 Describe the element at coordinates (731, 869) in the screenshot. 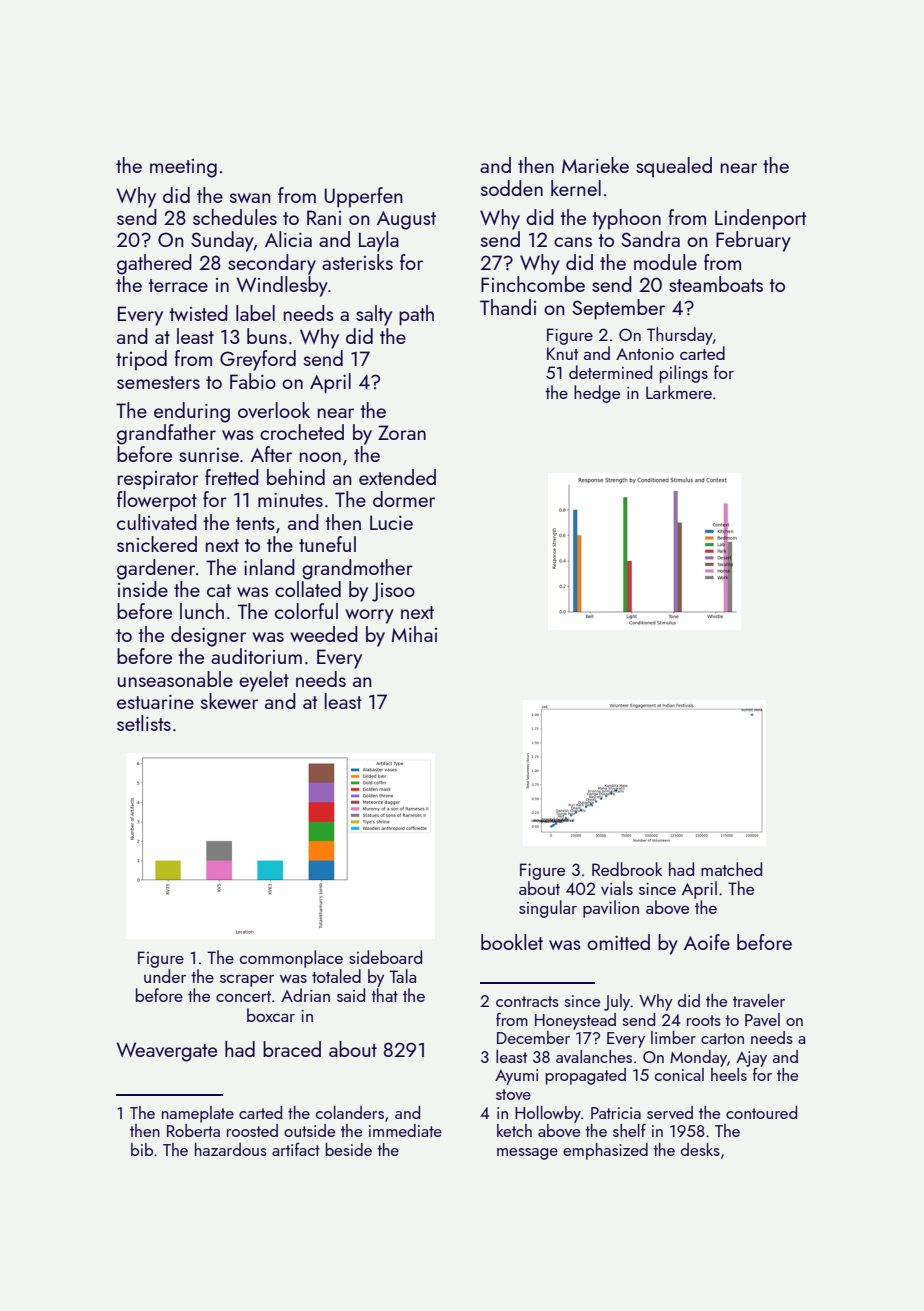

I see `matched` at that location.
